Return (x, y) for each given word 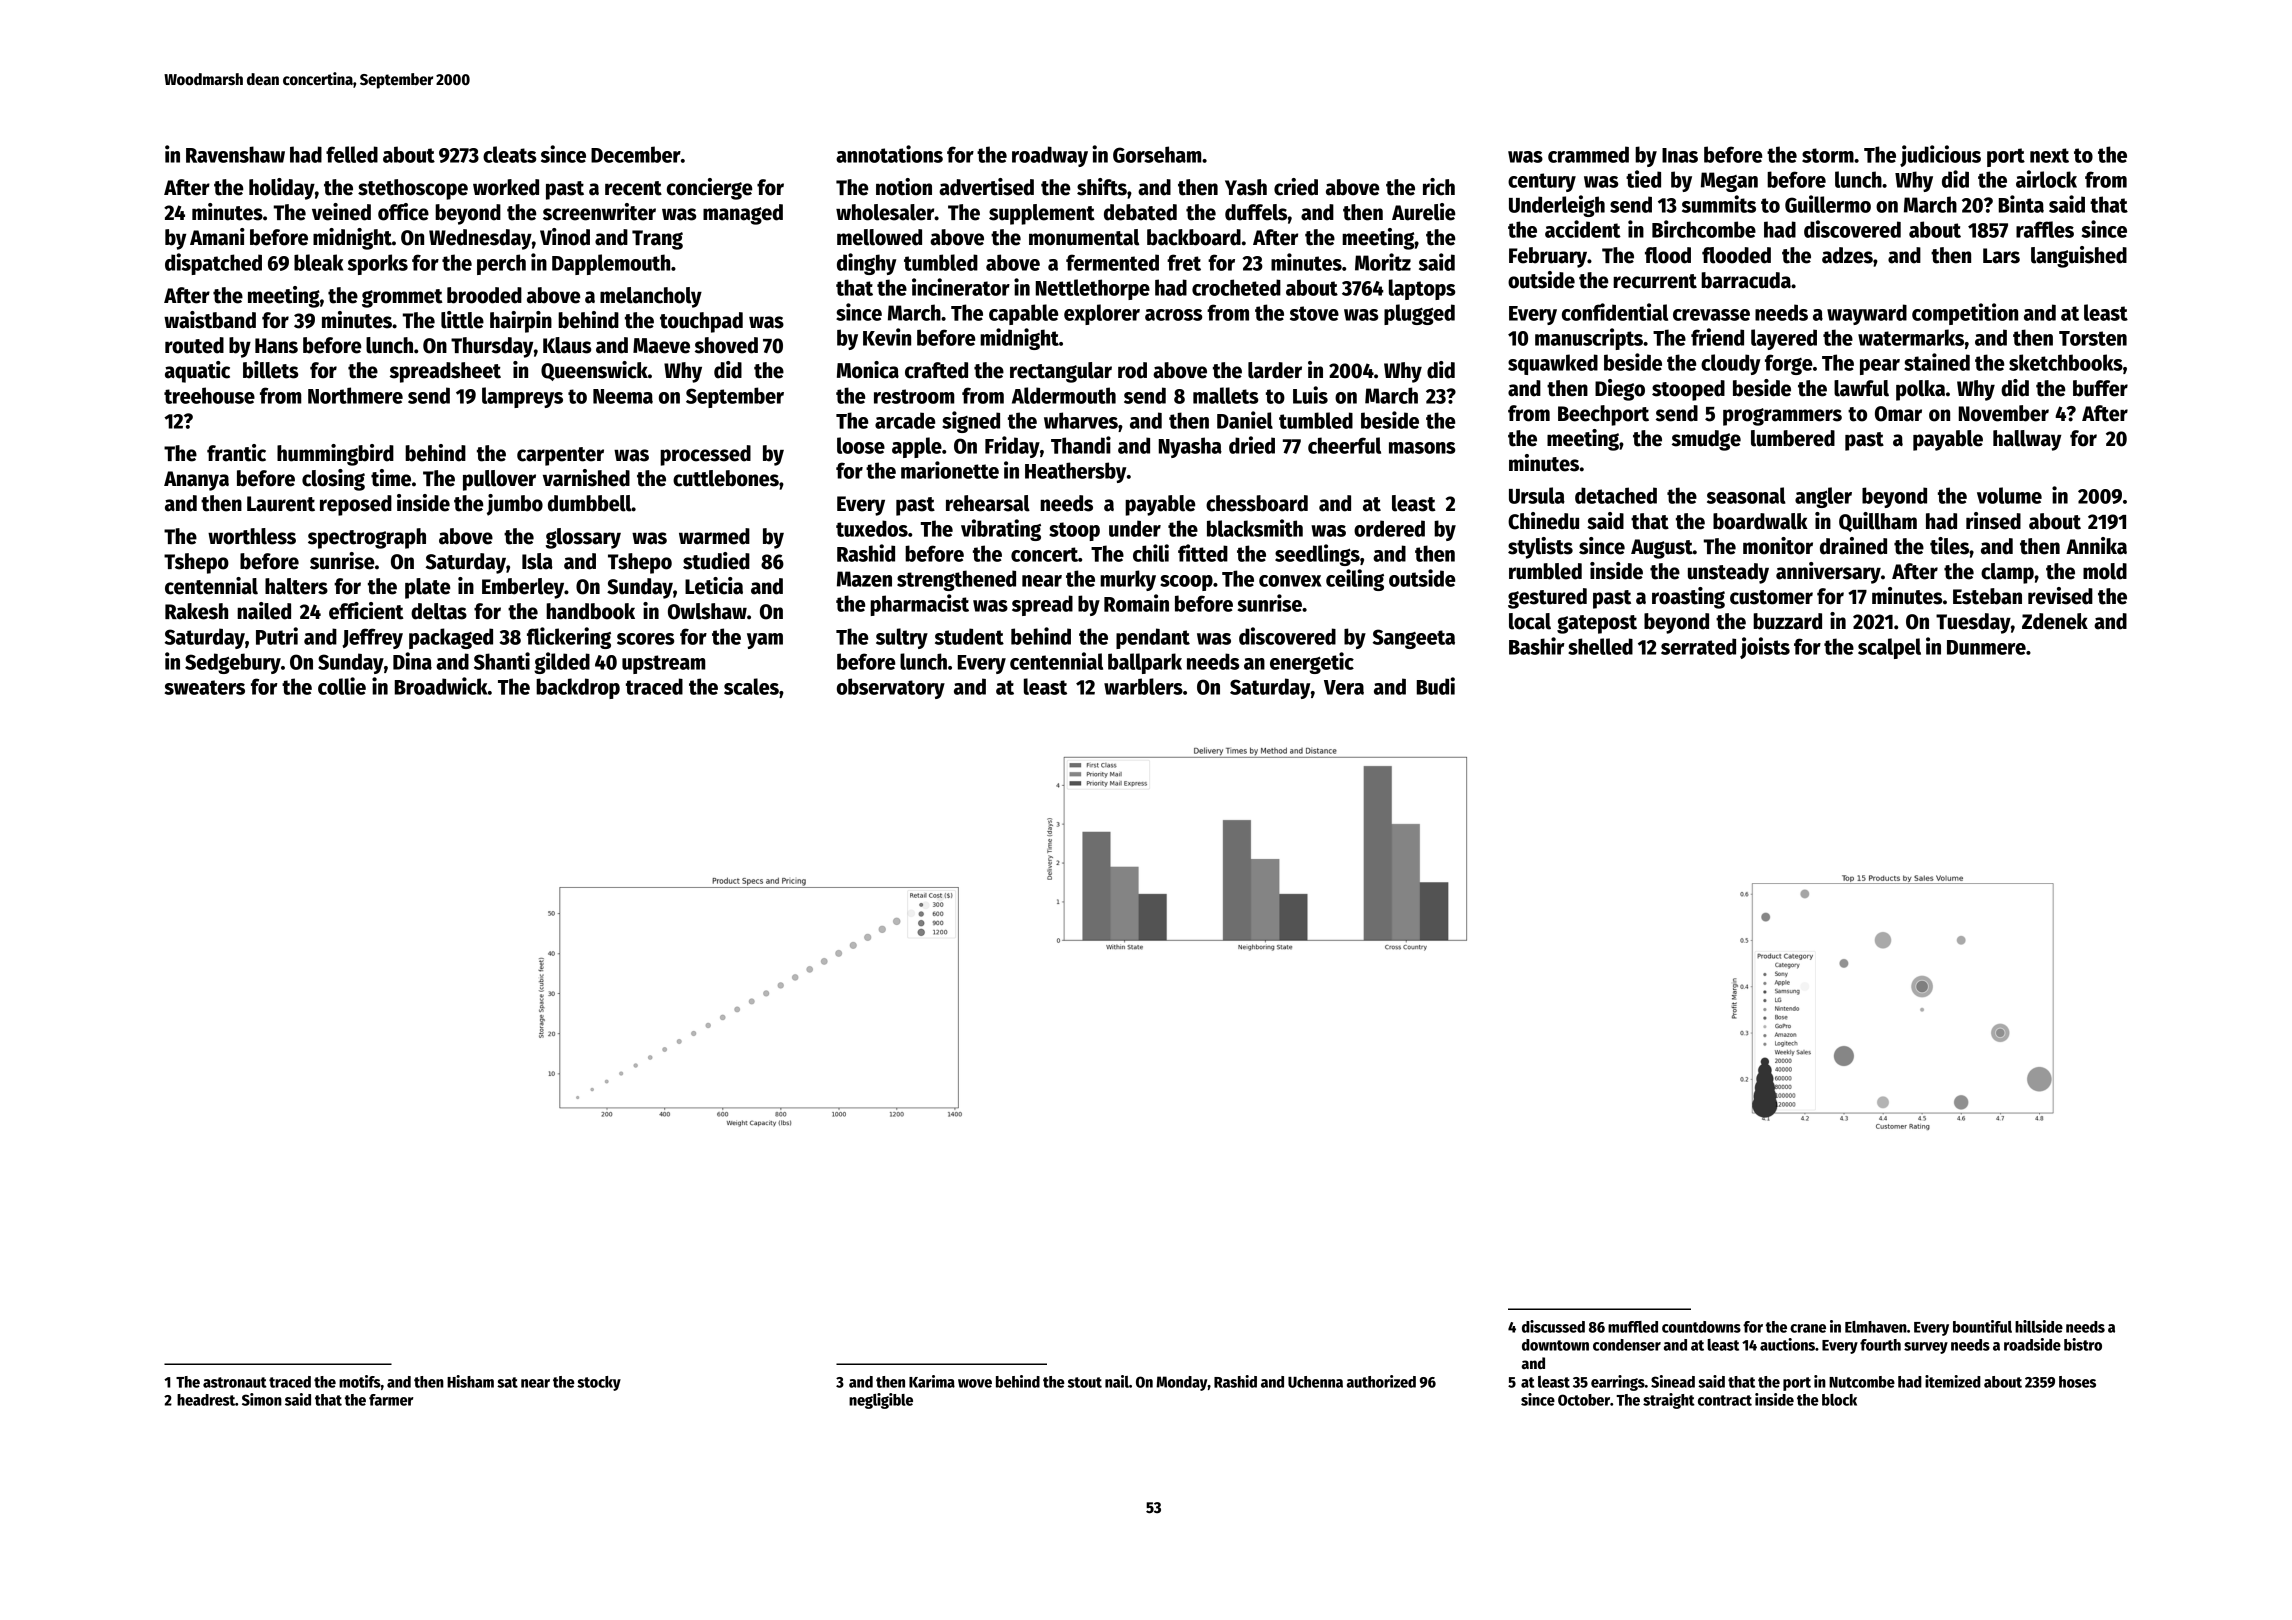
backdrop (578, 688)
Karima (932, 1381)
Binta (2021, 204)
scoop (1186, 583)
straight (1669, 1401)
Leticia (714, 586)
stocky (599, 1383)
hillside (2039, 1326)
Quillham (1878, 522)
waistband (210, 320)
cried (1296, 187)
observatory (891, 688)
